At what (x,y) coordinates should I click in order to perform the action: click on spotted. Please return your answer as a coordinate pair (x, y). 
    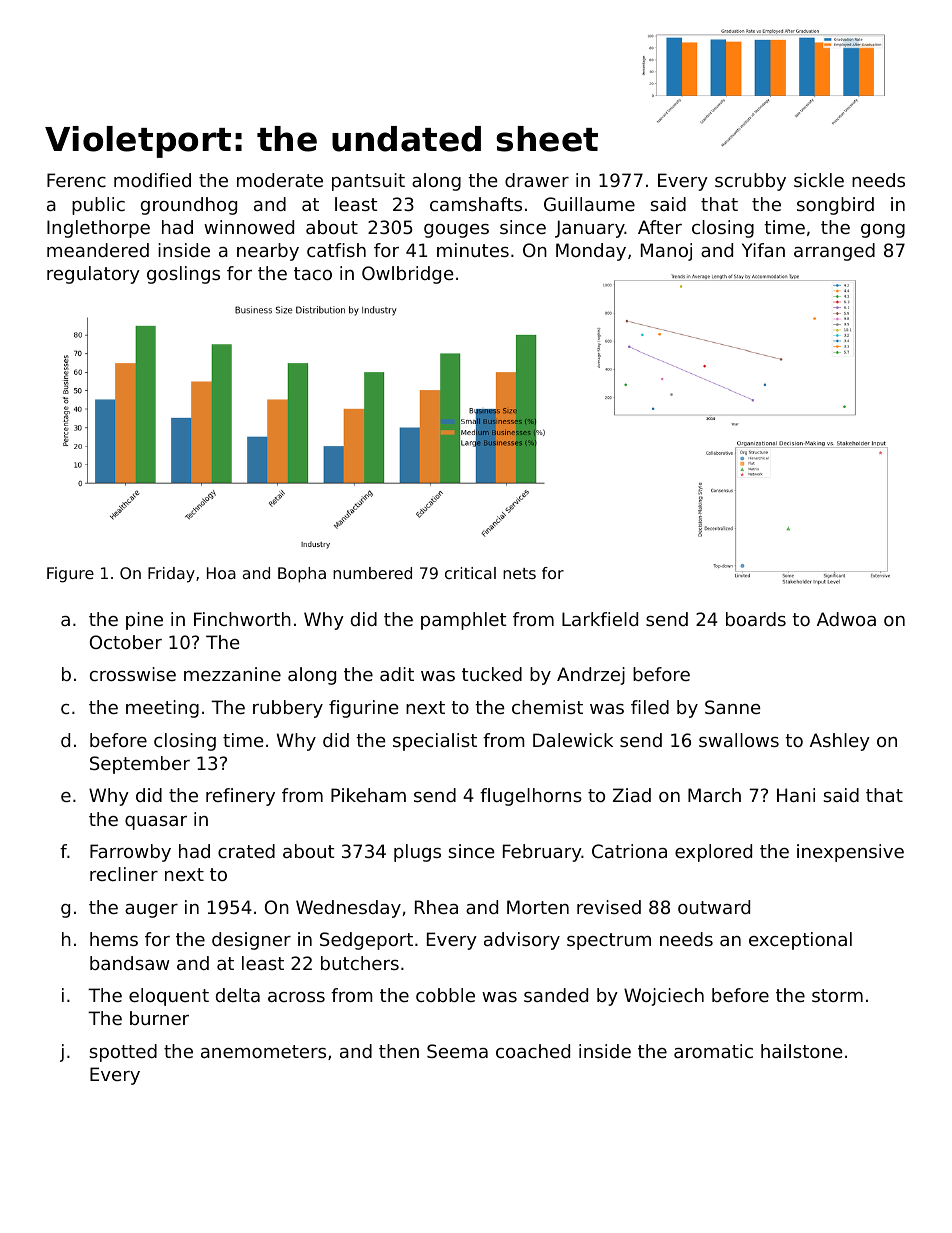
    Looking at the image, I should click on (123, 1053).
